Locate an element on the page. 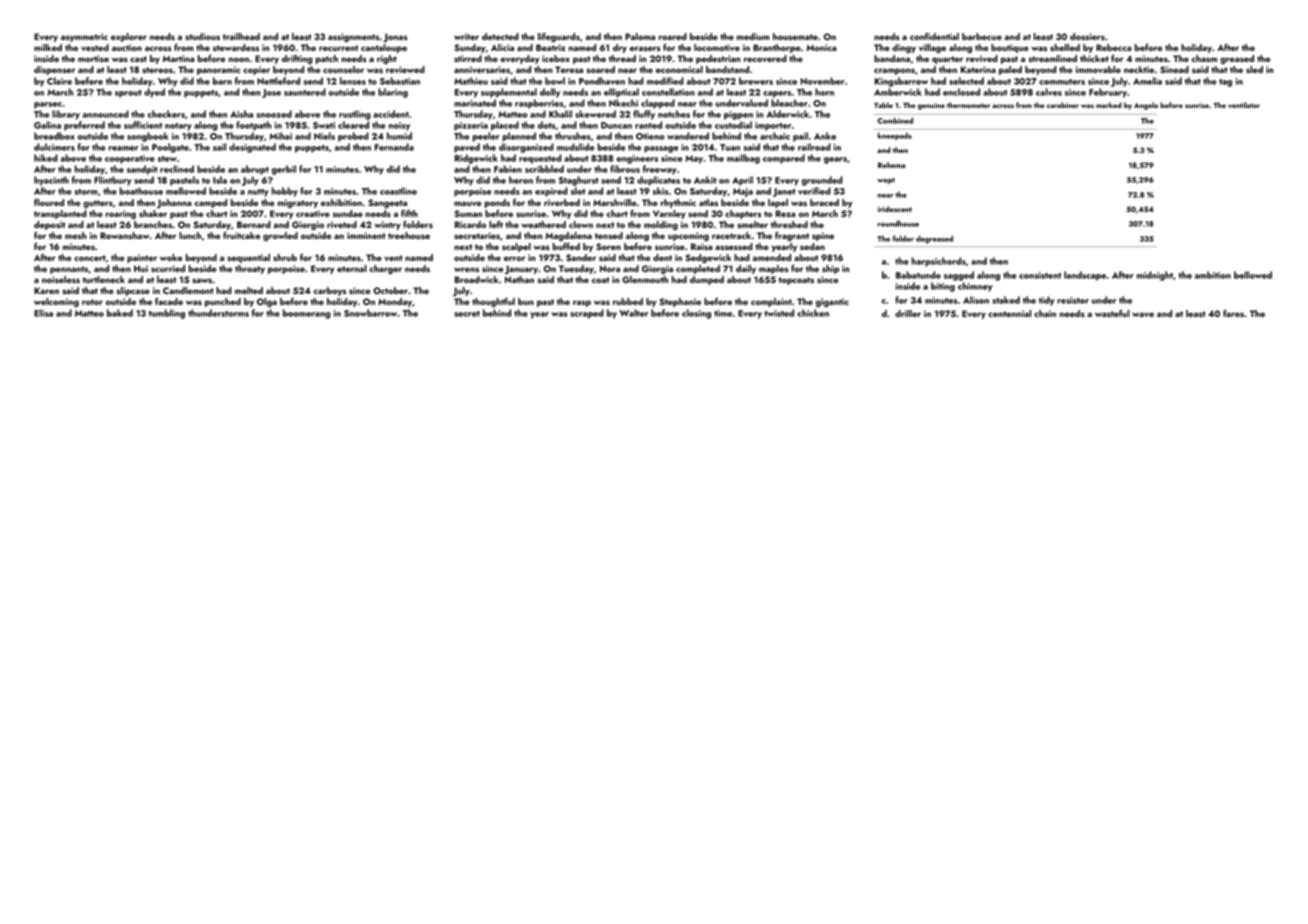 Image resolution: width=1308 pixels, height=924 pixels. harpsichords is located at coordinates (939, 262).
